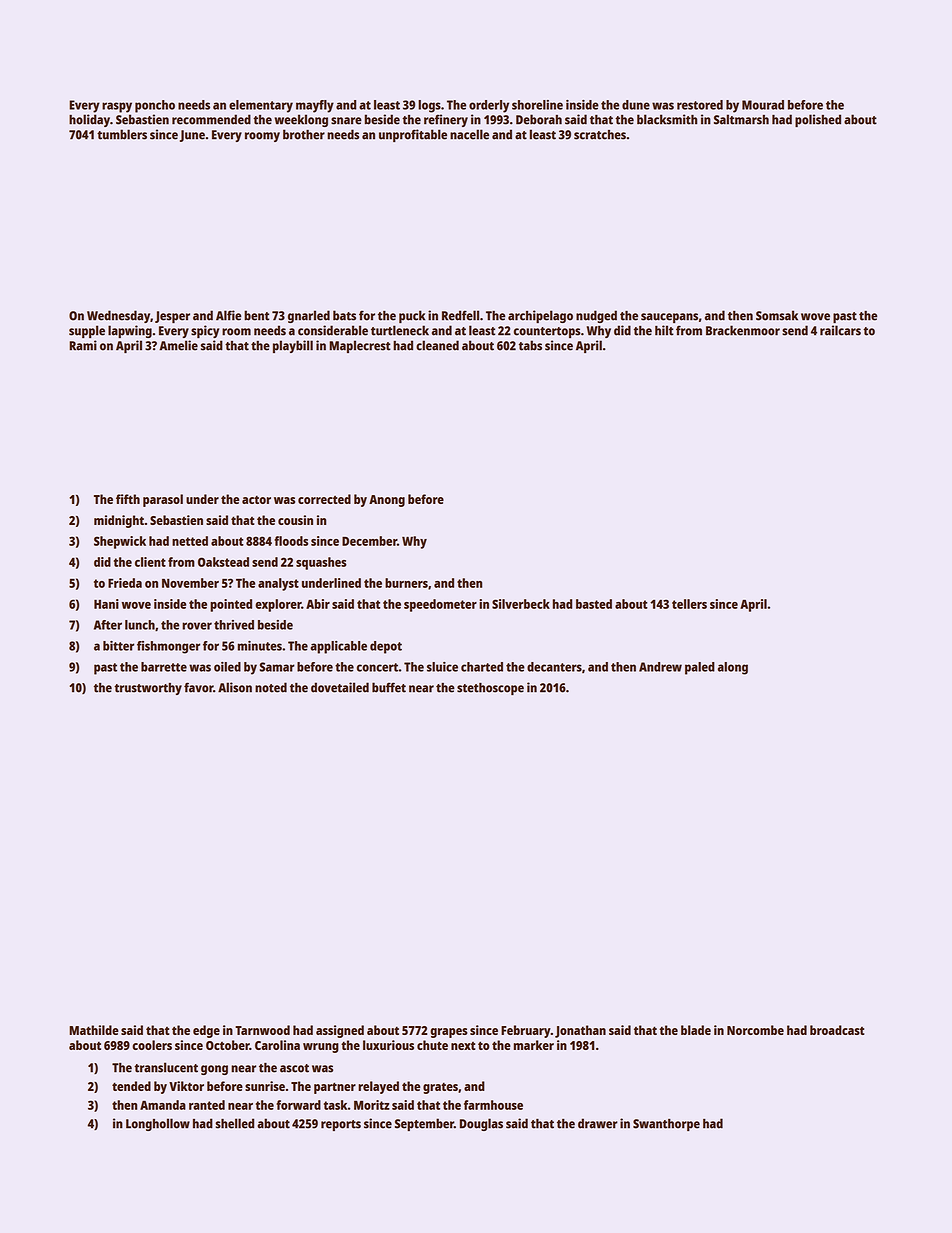 The image size is (952, 1233). What do you see at coordinates (261, 106) in the screenshot?
I see `elementary` at bounding box center [261, 106].
